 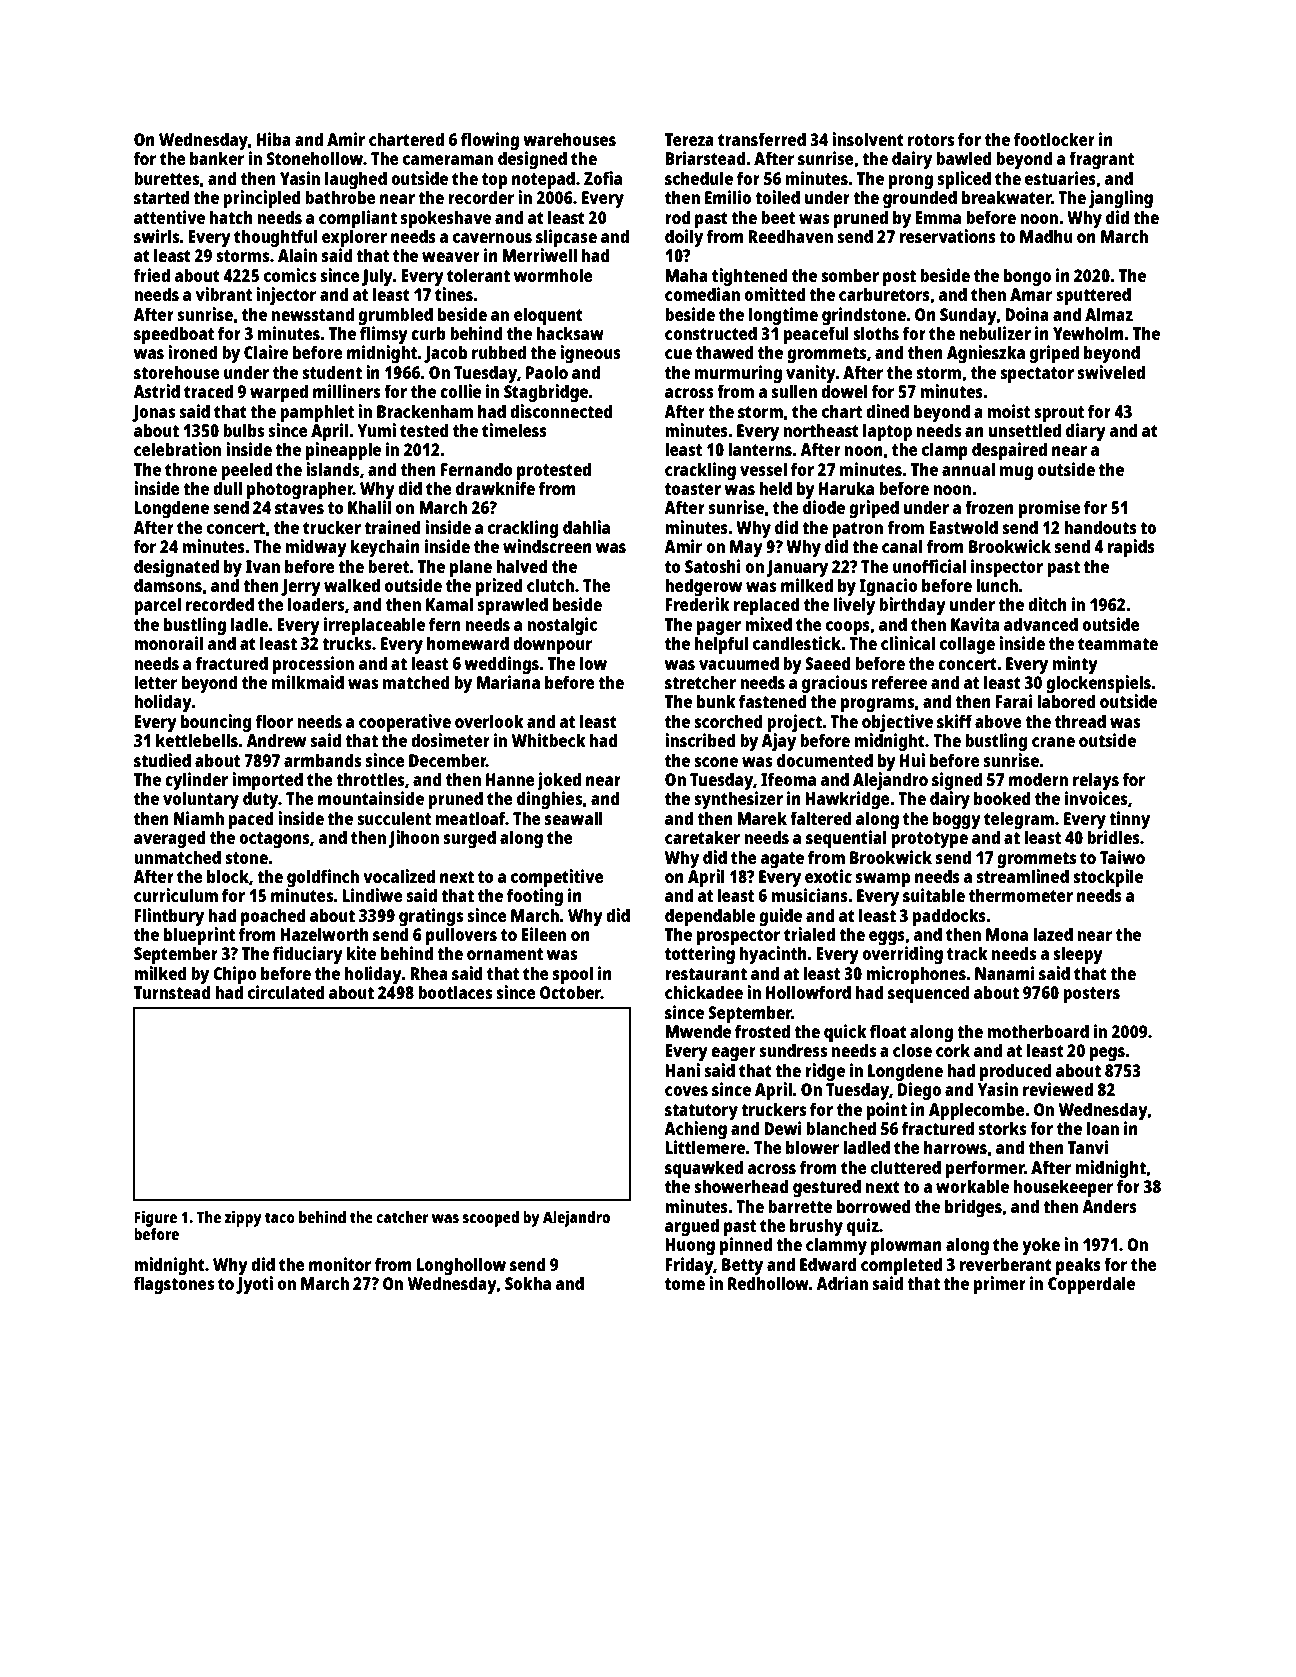 What do you see at coordinates (562, 626) in the screenshot?
I see `nostalgic` at bounding box center [562, 626].
